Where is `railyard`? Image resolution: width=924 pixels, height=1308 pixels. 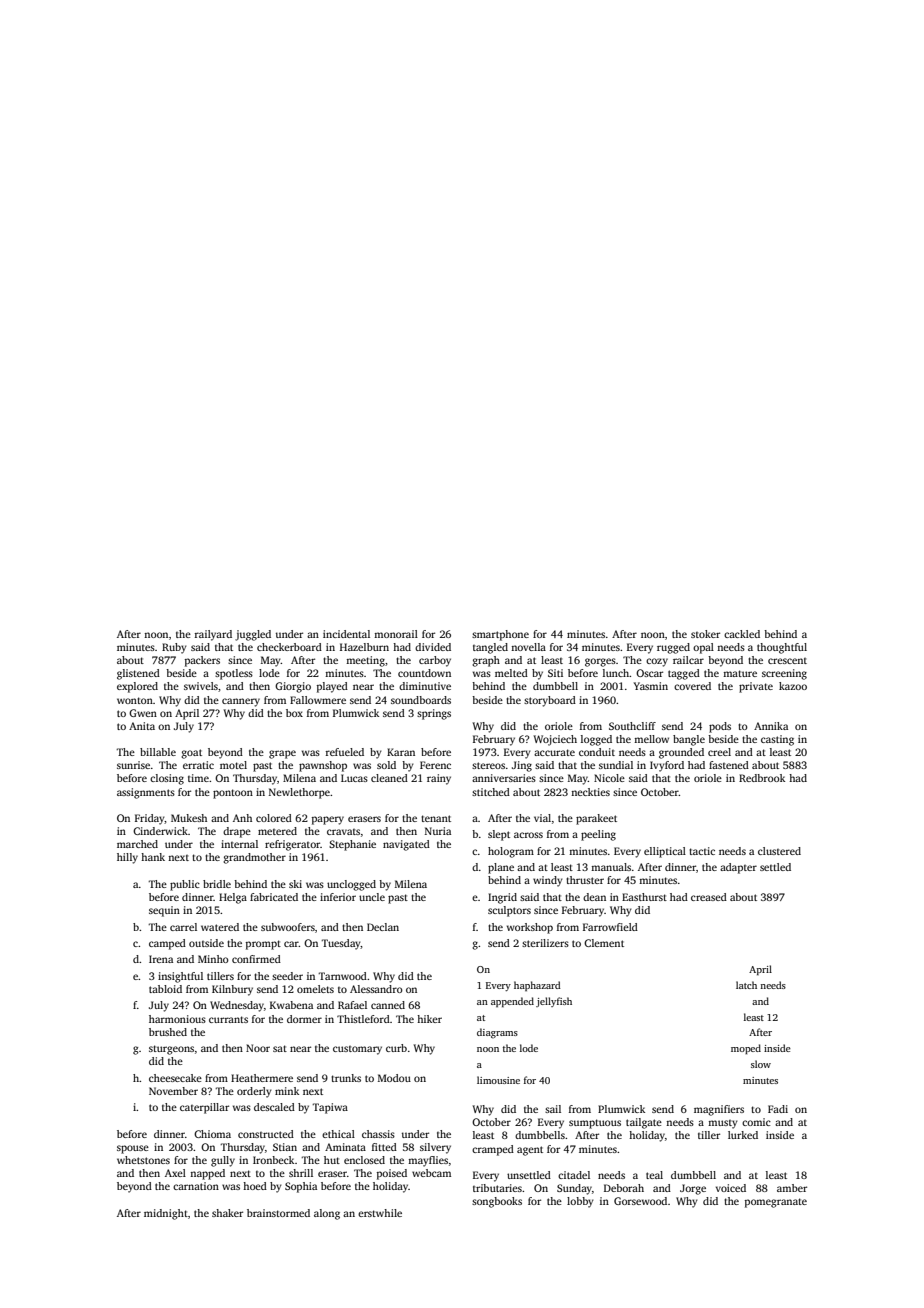
railyard is located at coordinates (213, 635).
